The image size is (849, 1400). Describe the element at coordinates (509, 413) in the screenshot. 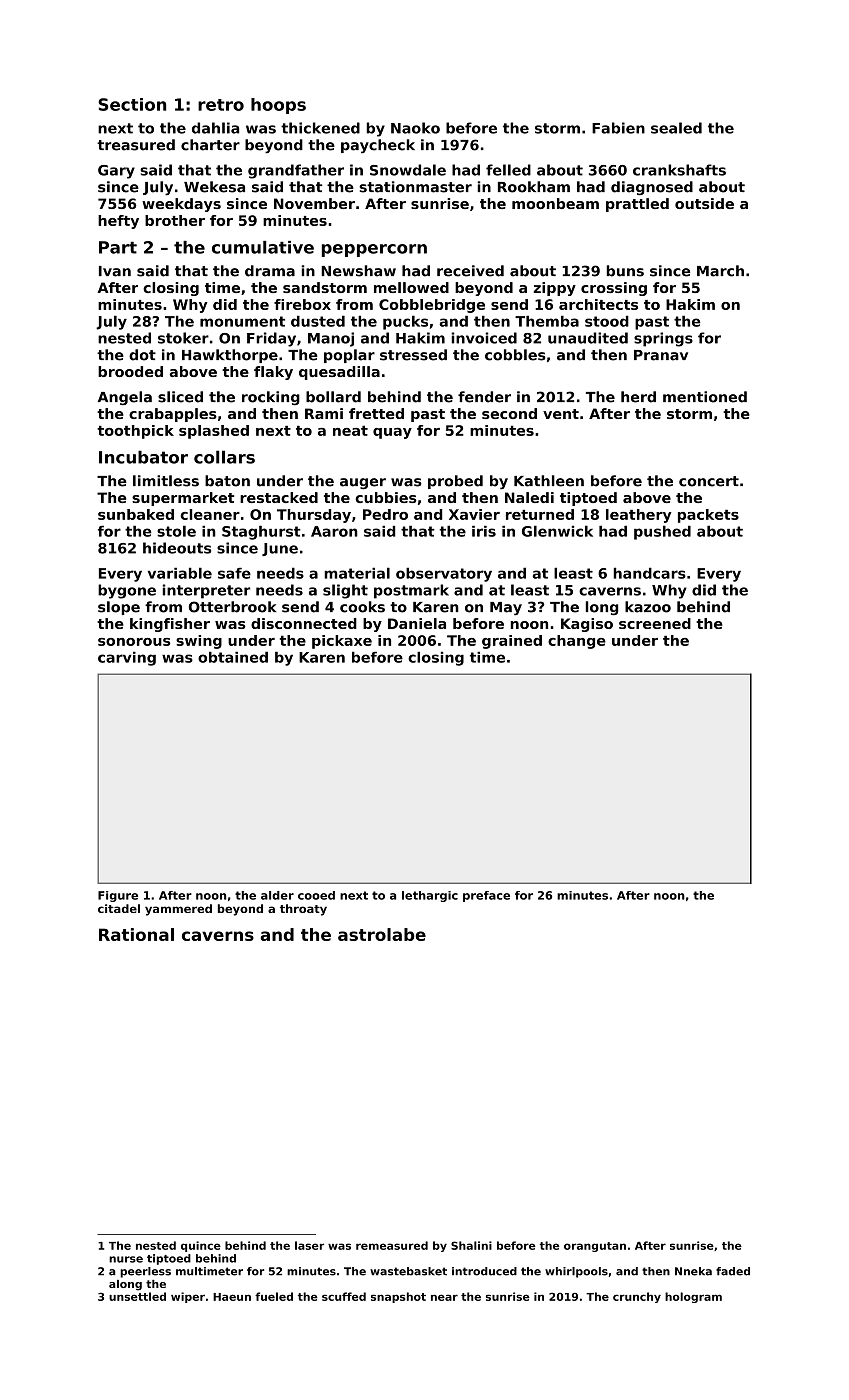

I see `second` at that location.
